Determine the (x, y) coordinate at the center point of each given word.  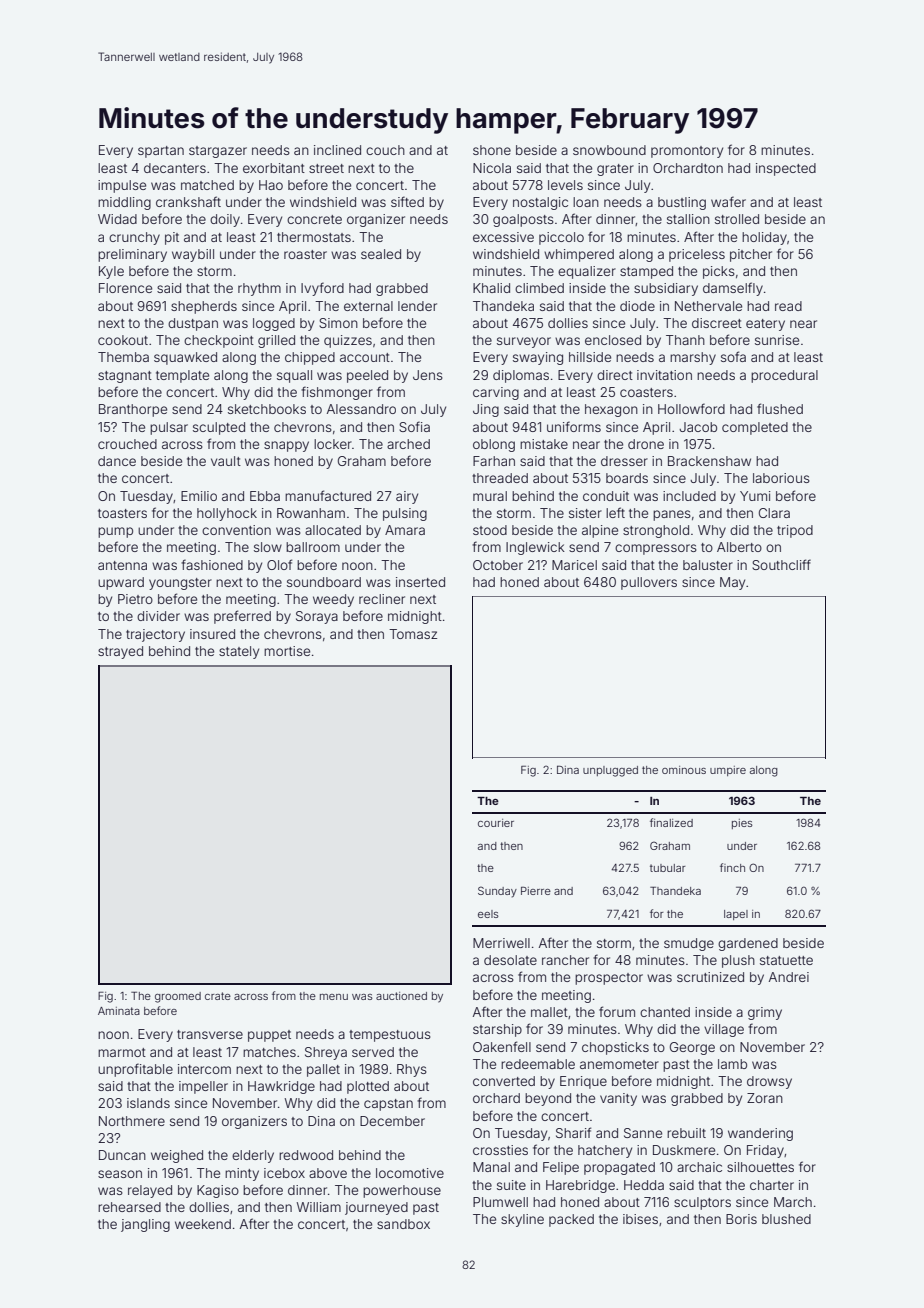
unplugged (610, 771)
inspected (786, 169)
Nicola (492, 168)
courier (496, 823)
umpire (728, 771)
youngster (180, 584)
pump (115, 532)
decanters (175, 168)
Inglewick (535, 548)
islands (148, 1103)
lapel (736, 915)
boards (627, 478)
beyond (548, 1099)
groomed (178, 997)
